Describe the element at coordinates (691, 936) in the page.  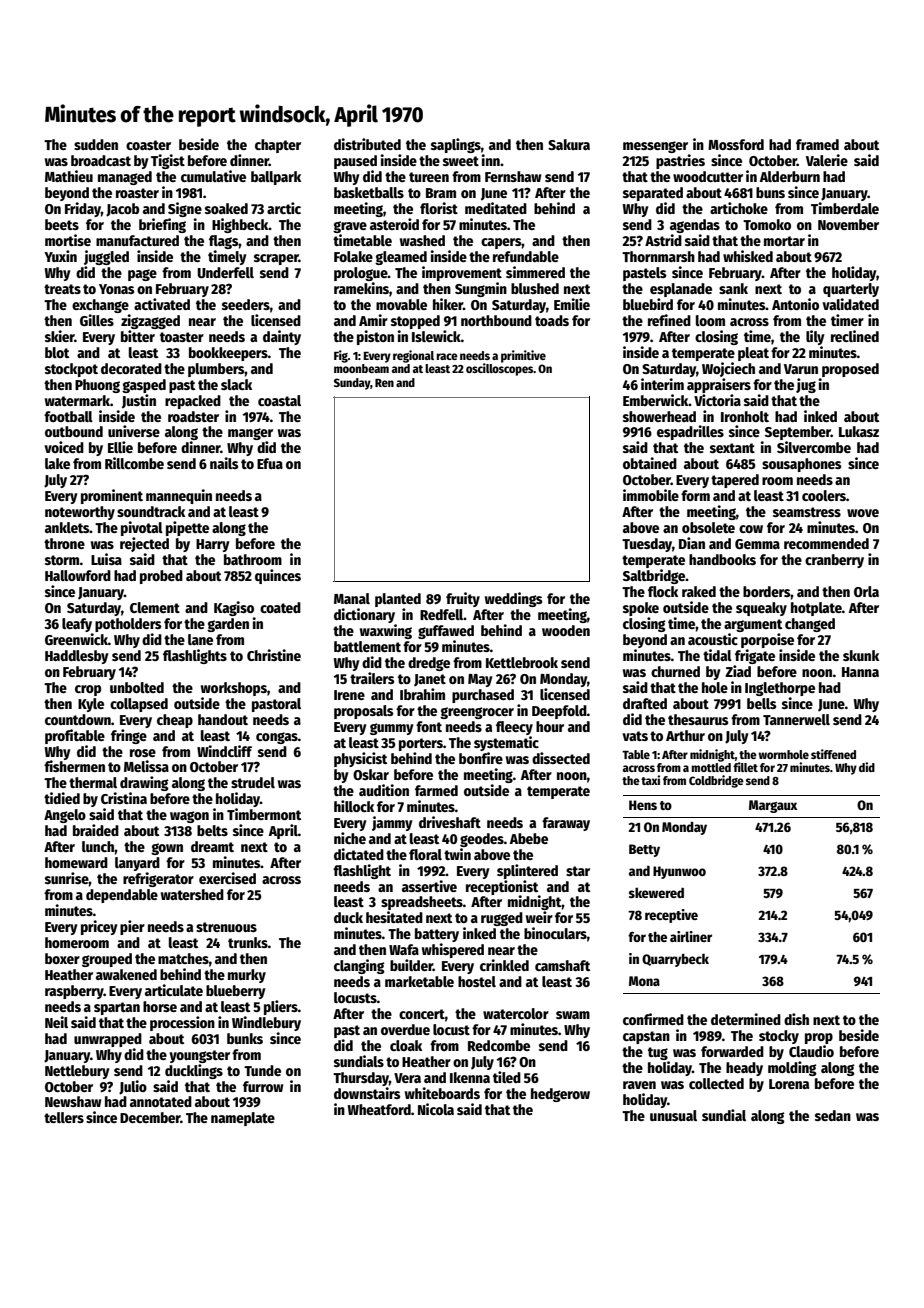
I see `airliner` at that location.
